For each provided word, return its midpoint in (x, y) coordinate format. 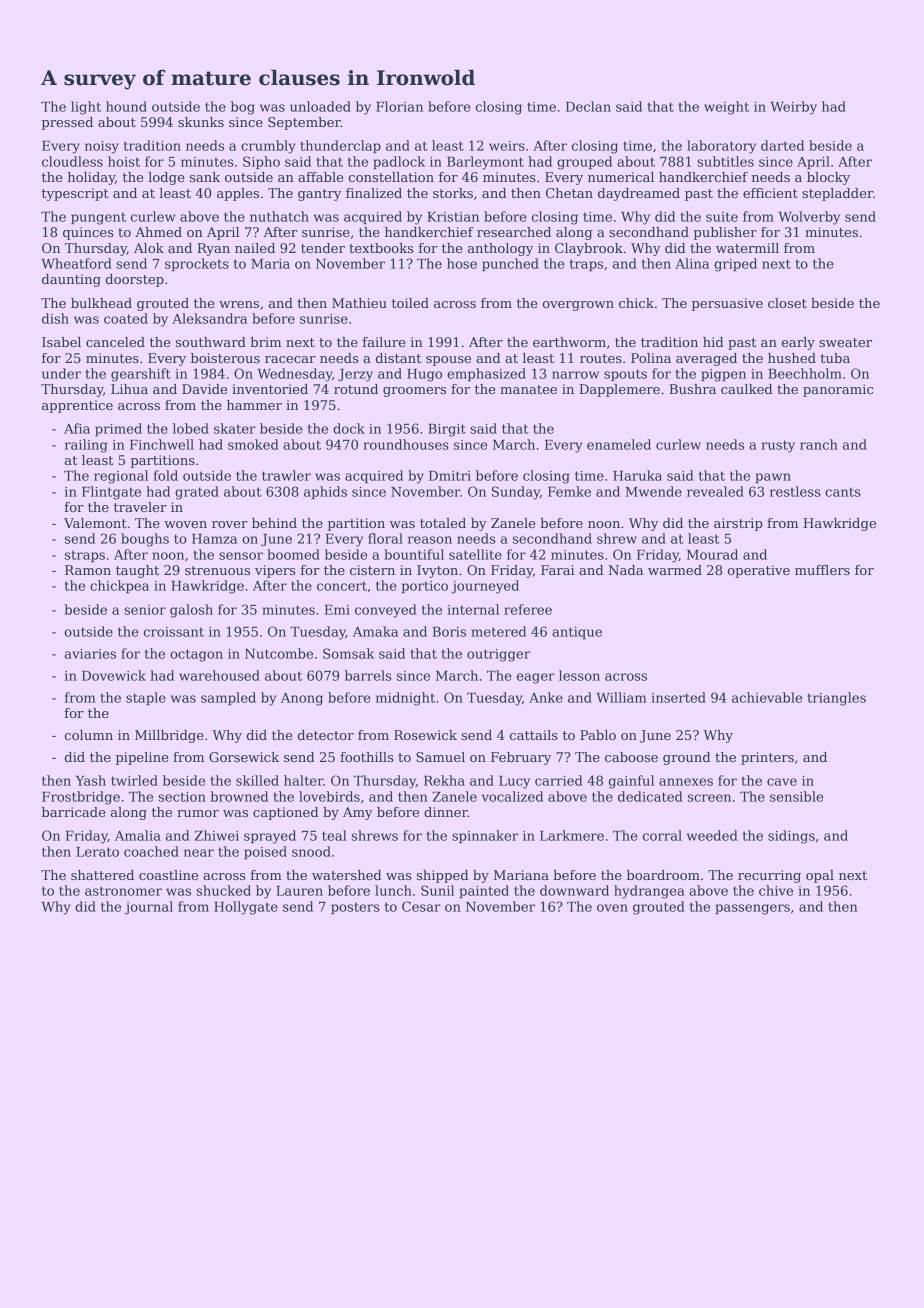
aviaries (90, 654)
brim (265, 342)
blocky (828, 178)
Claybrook (589, 249)
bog (243, 108)
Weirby (793, 108)
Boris (449, 632)
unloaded (320, 106)
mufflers (822, 570)
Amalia (138, 835)
